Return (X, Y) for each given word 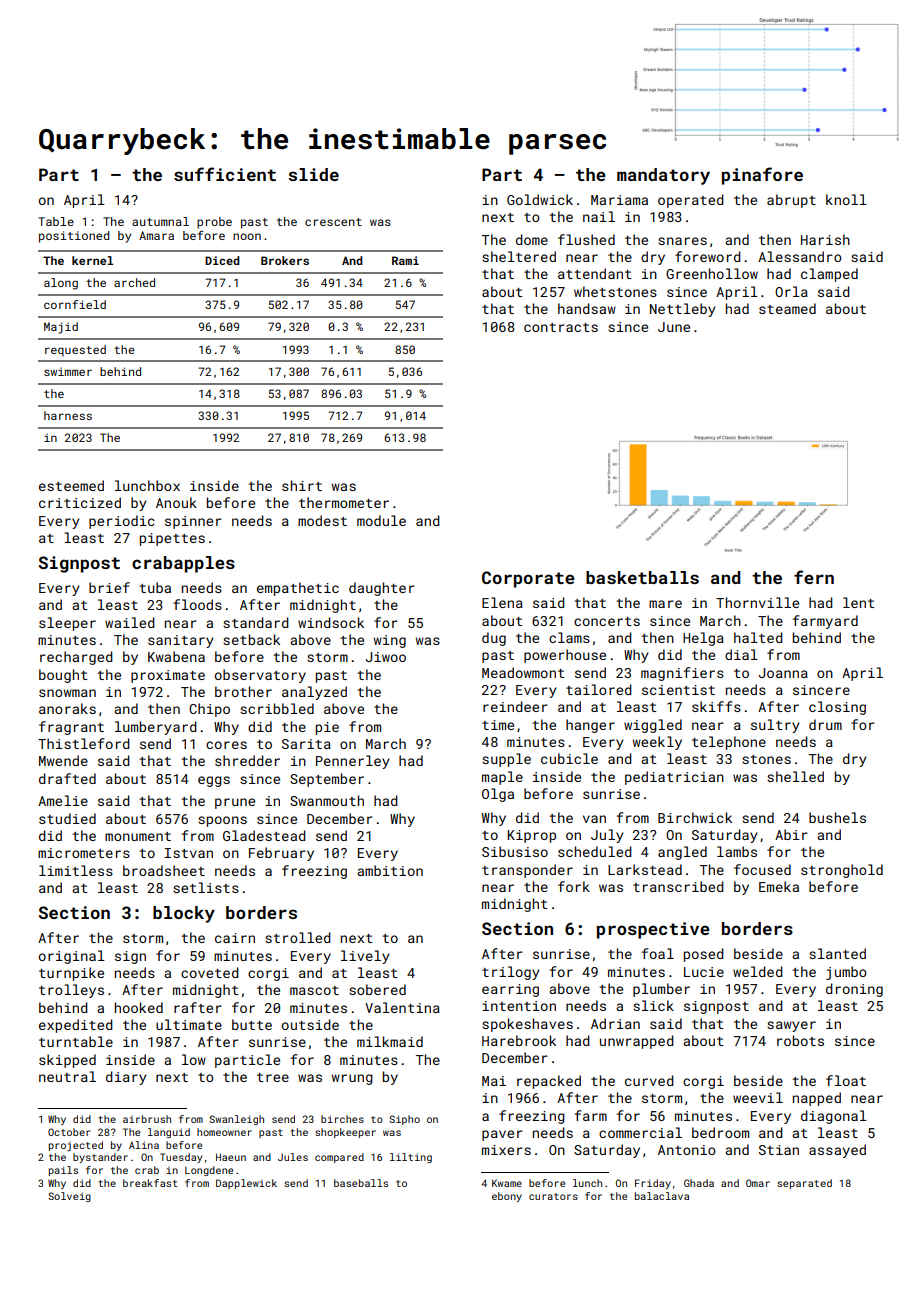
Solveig (69, 1197)
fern (814, 577)
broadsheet (164, 870)
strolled (298, 937)
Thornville (757, 602)
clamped (829, 275)
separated (804, 1184)
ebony (507, 1197)
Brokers (285, 260)
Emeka (779, 886)
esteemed (71, 485)
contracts (561, 327)
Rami (405, 260)
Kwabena (176, 656)
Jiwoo (385, 657)
